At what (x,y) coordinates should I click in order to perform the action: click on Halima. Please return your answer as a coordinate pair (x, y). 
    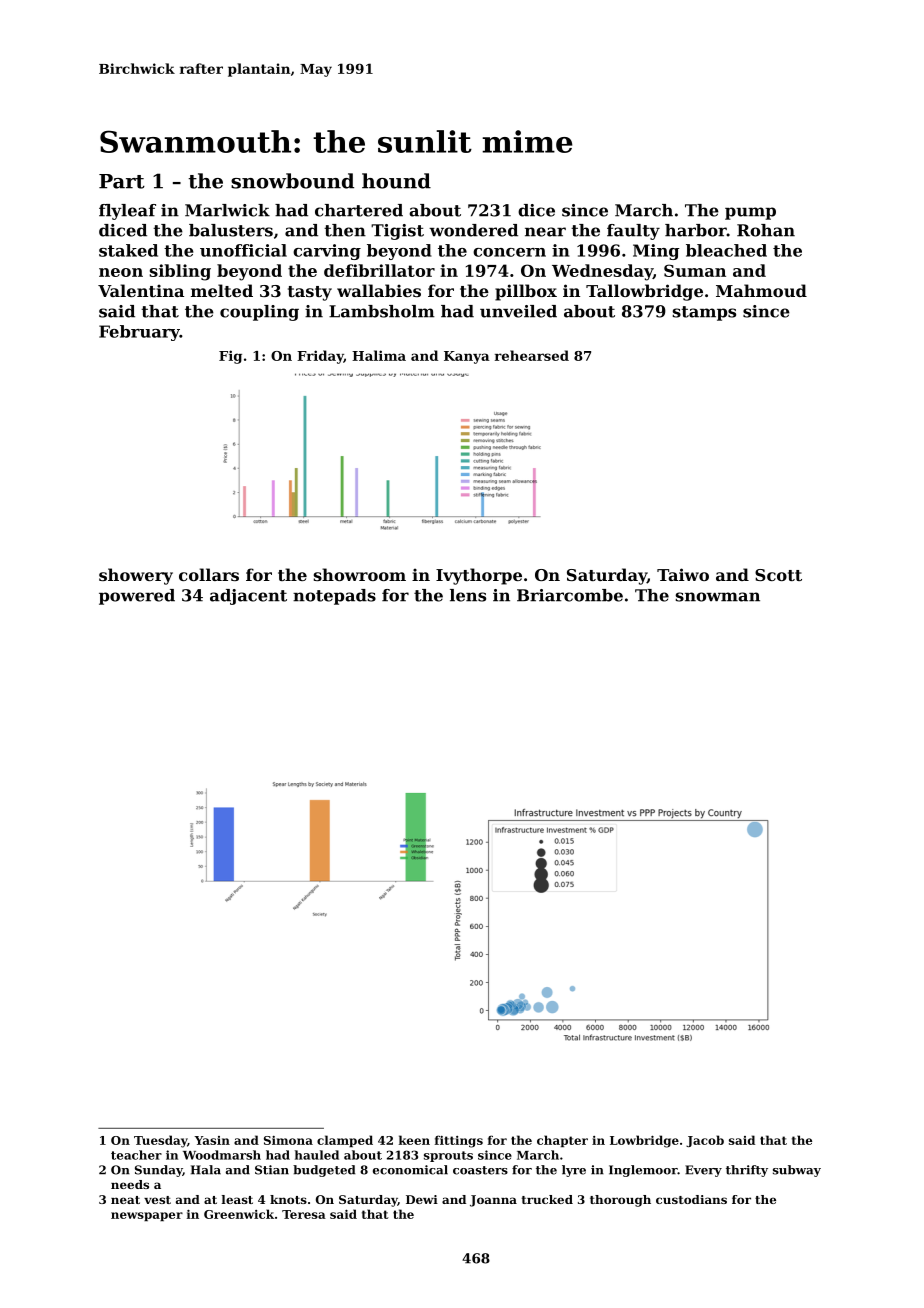
    Looking at the image, I should click on (379, 355).
